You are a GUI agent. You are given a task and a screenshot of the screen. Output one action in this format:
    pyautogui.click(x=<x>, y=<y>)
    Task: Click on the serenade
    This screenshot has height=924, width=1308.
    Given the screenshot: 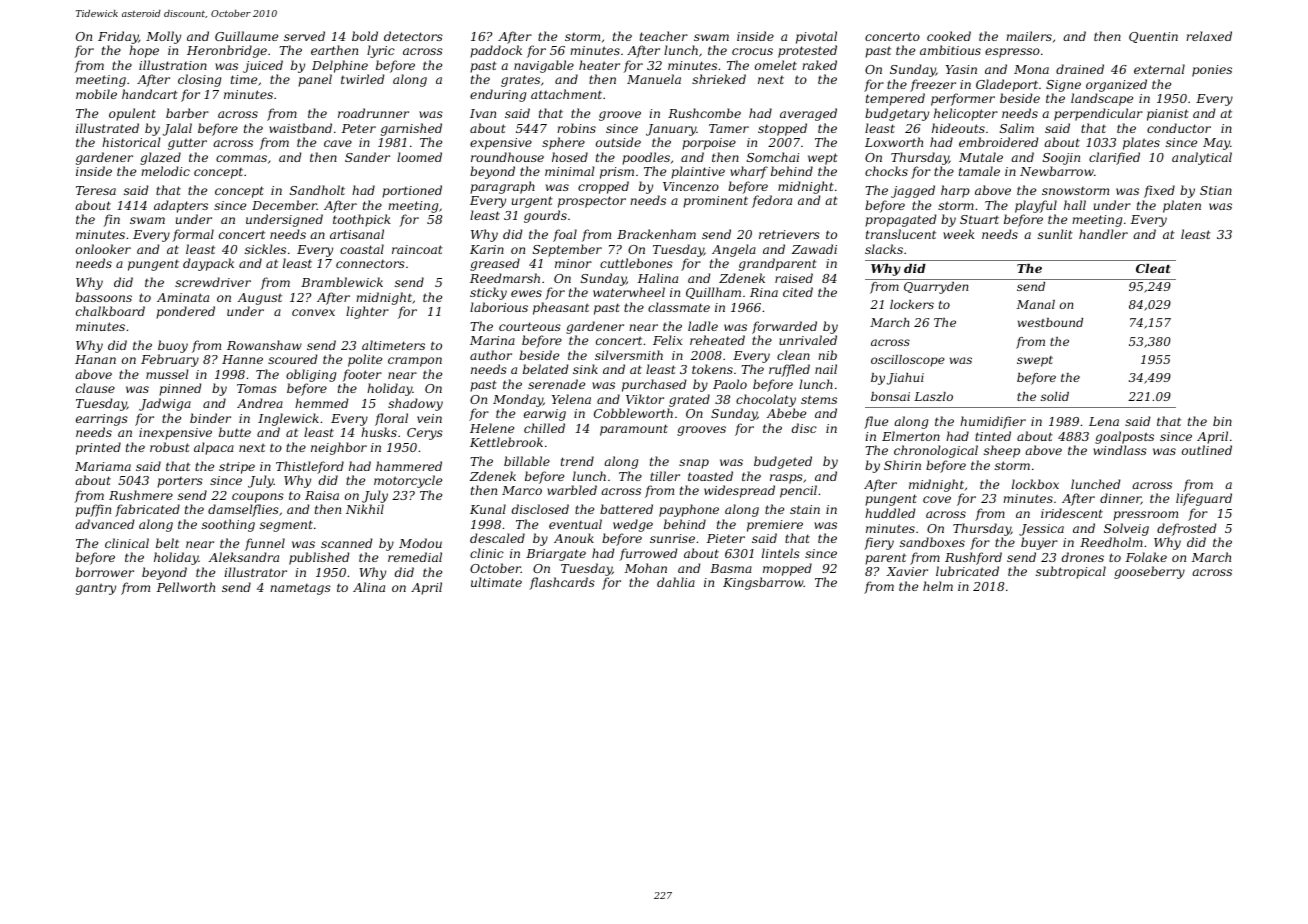 What is the action you would take?
    pyautogui.click(x=556, y=384)
